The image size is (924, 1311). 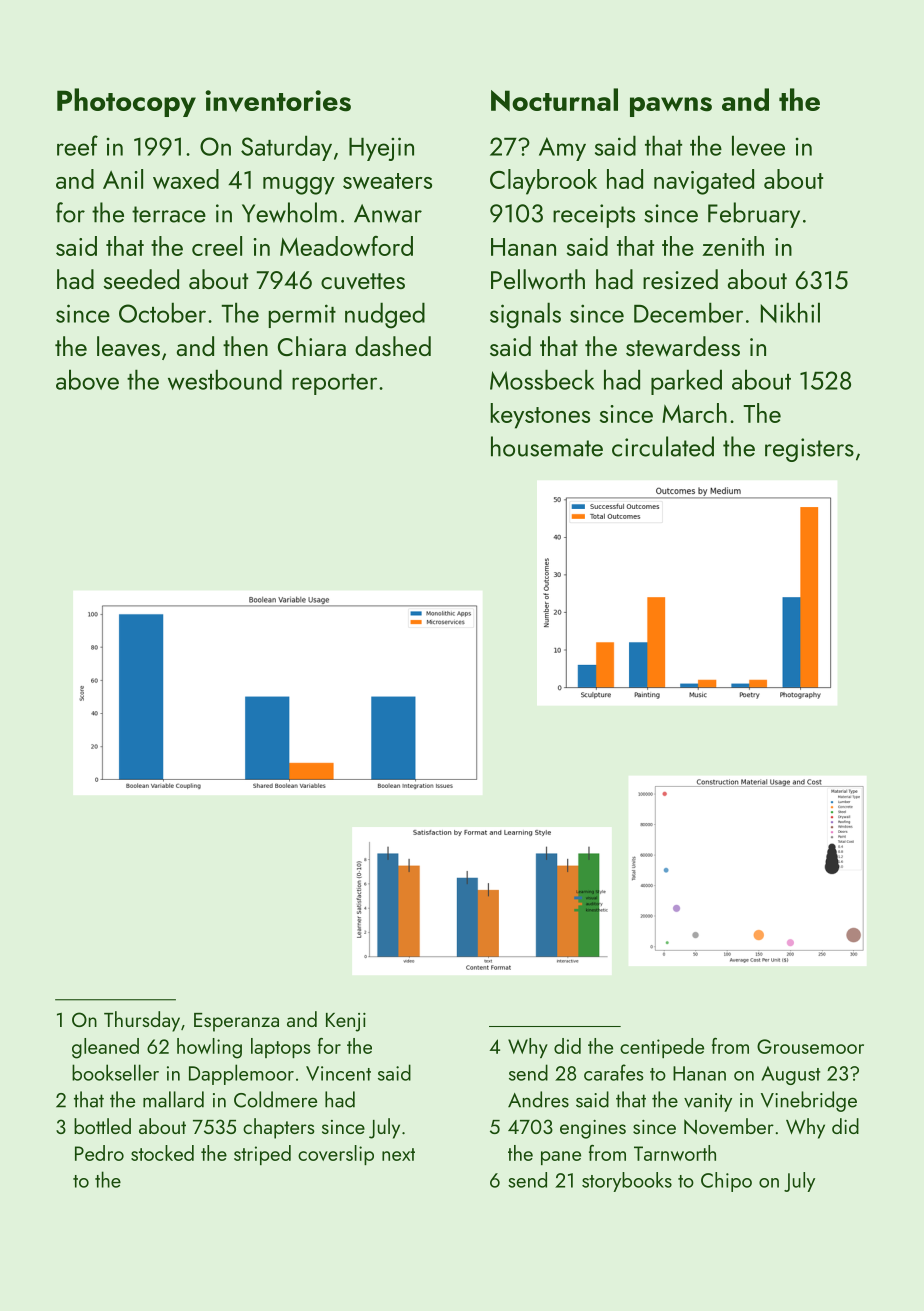 What do you see at coordinates (809, 450) in the image?
I see `registers` at bounding box center [809, 450].
